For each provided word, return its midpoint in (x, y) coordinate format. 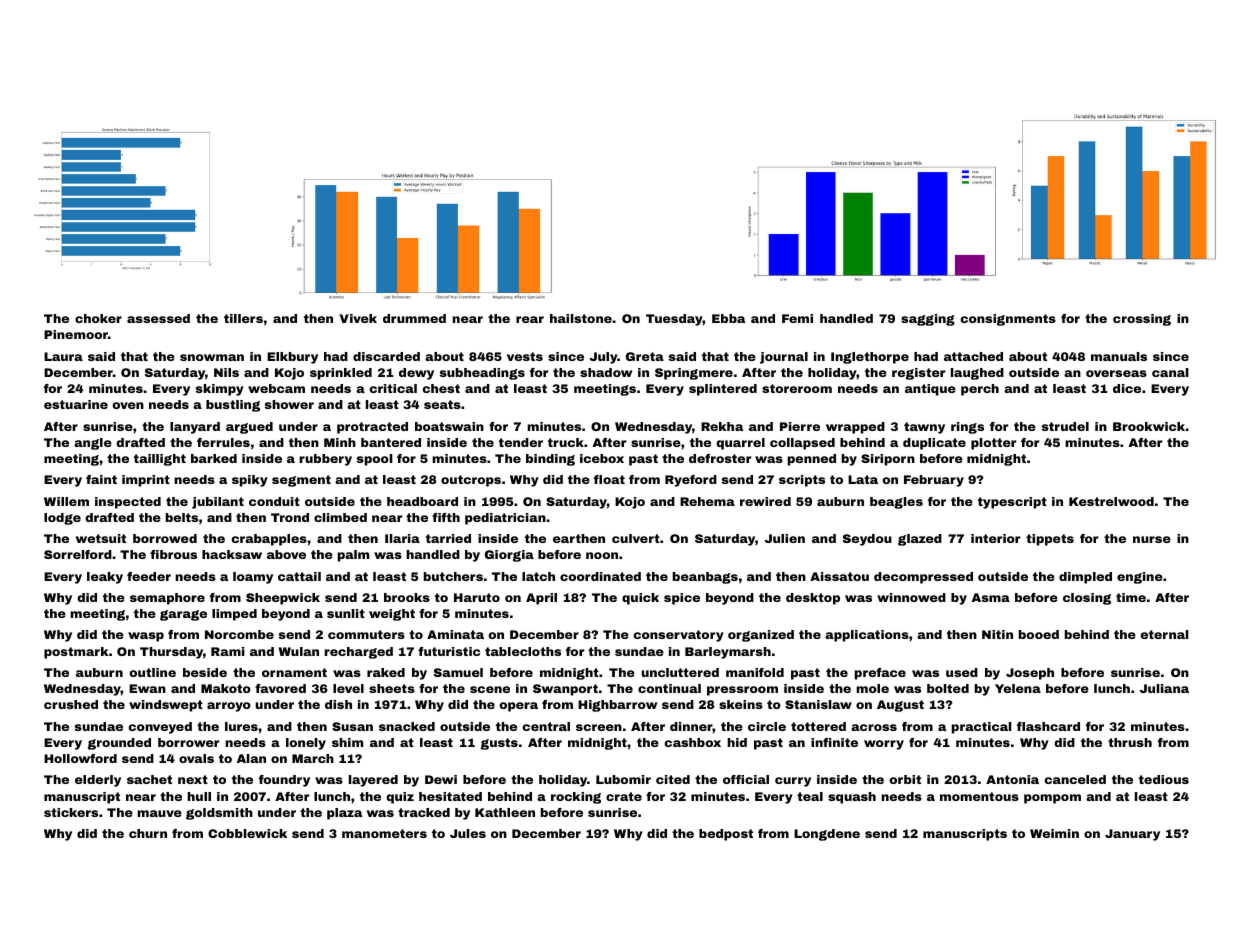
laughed (977, 374)
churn (148, 833)
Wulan (299, 651)
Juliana (1164, 688)
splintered (723, 390)
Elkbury (292, 358)
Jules (468, 833)
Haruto (477, 597)
